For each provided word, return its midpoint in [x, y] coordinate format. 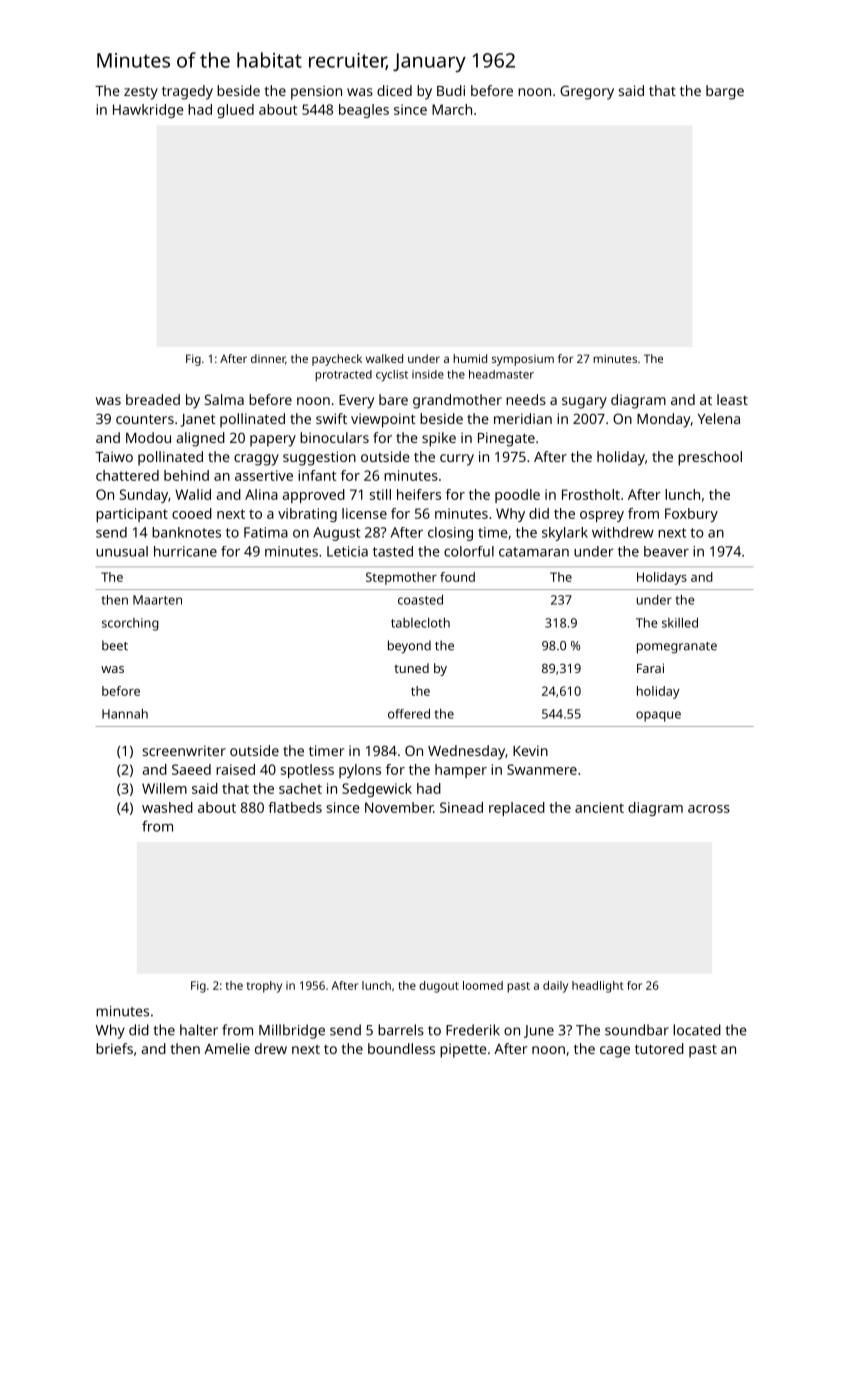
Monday [664, 420]
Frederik [473, 1030]
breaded [153, 399]
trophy [264, 987]
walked [384, 358]
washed [167, 807]
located [697, 1030]
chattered [127, 475]
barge [725, 92]
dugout [439, 987]
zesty [141, 93]
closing [450, 534]
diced [394, 90]
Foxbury [691, 515]
